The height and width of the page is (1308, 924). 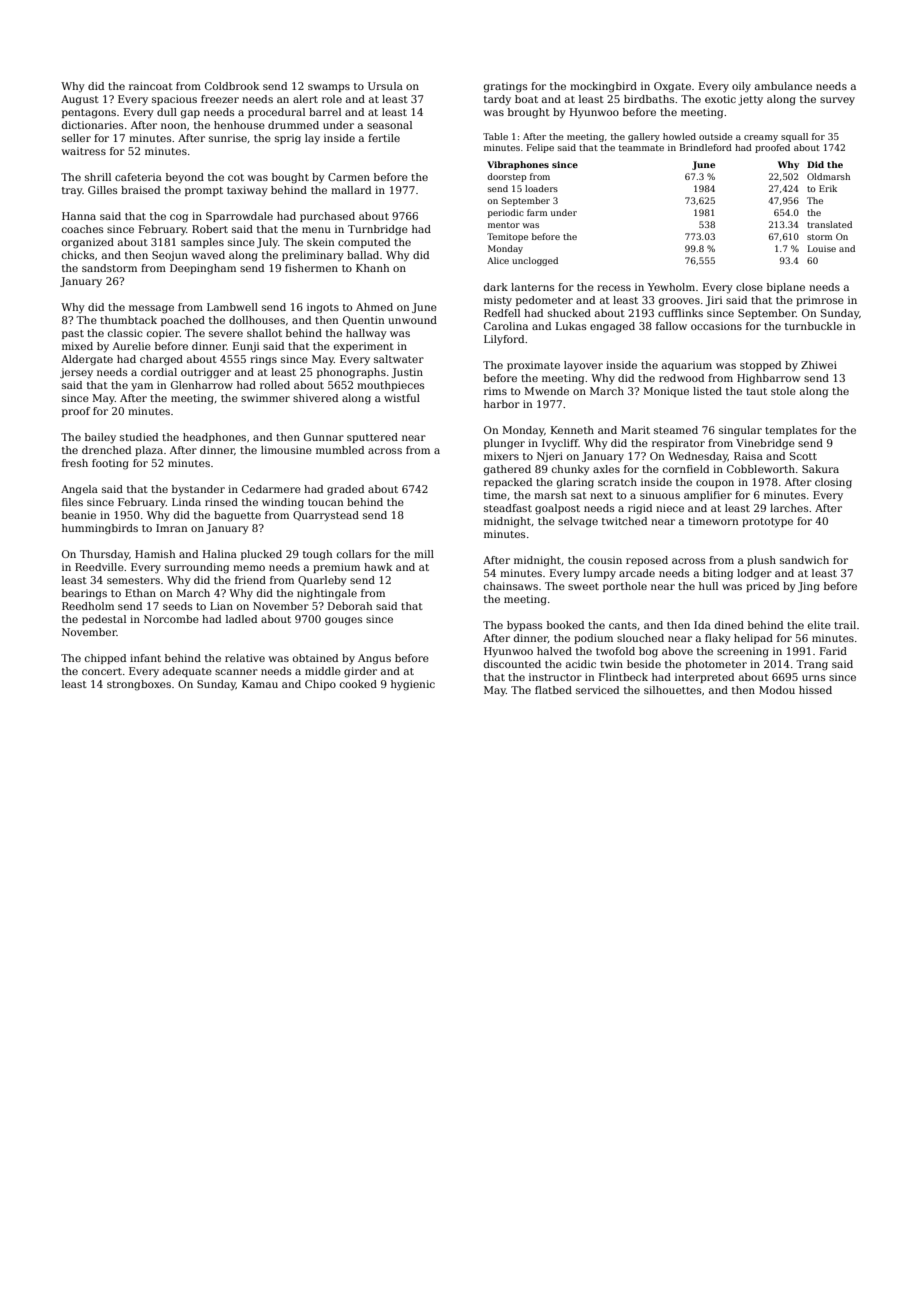 What do you see at coordinates (583, 366) in the page?
I see `layover` at bounding box center [583, 366].
